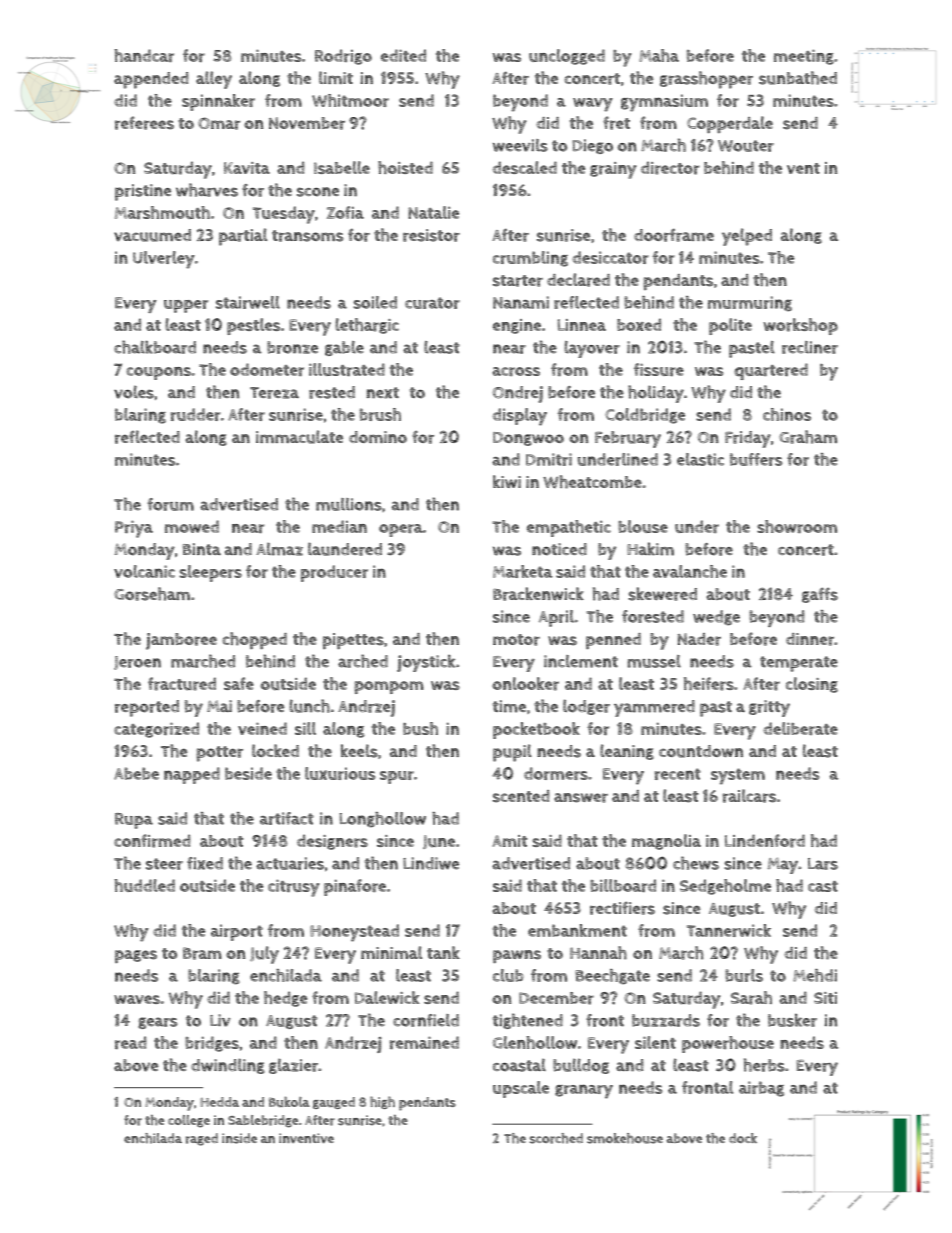 The height and width of the screenshot is (1233, 952). Describe the element at coordinates (202, 1139) in the screenshot. I see `raged` at that location.
